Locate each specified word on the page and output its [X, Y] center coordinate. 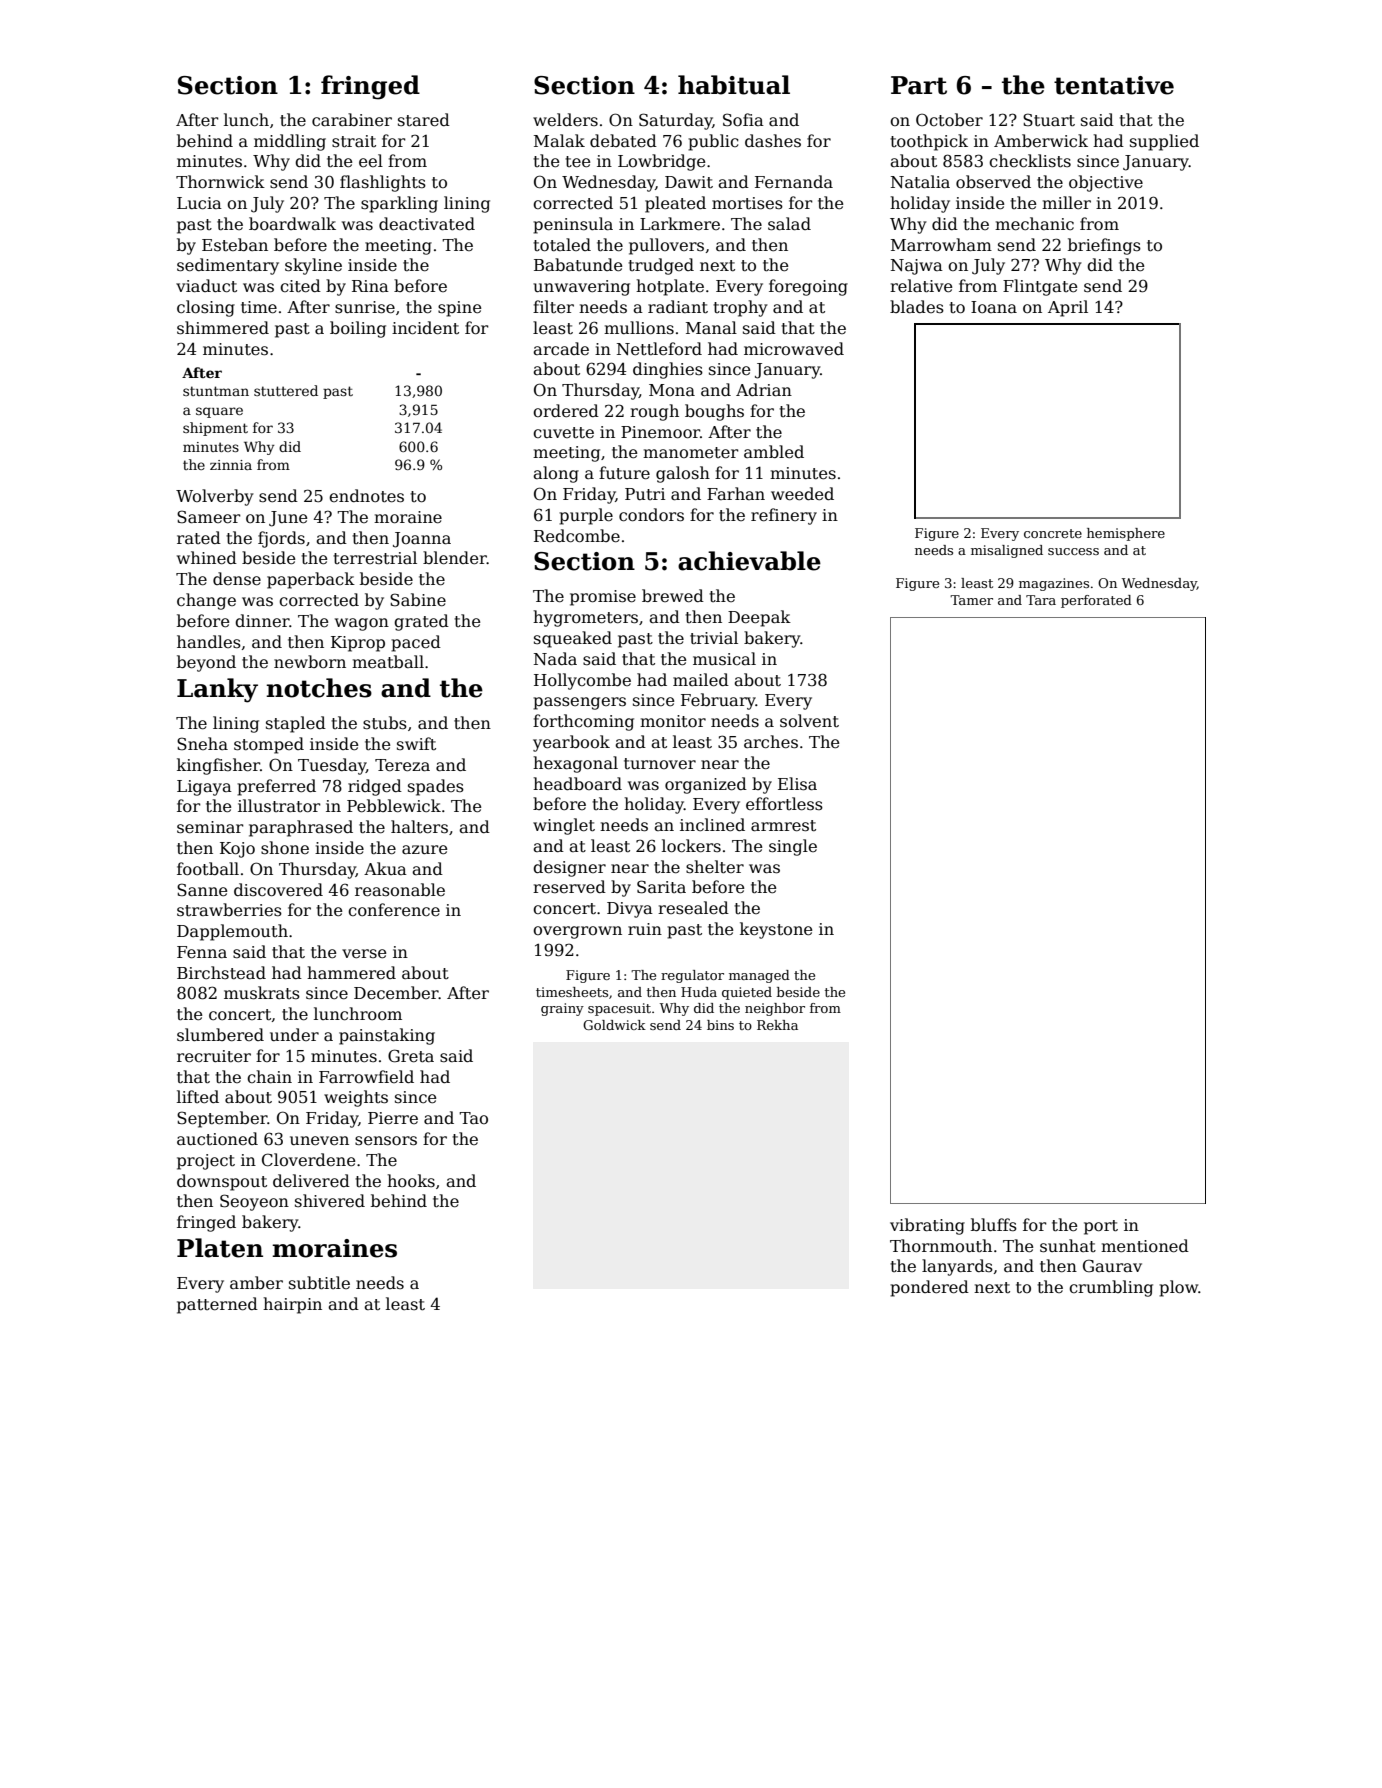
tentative [1114, 85]
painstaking [387, 1036]
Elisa [797, 784]
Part [919, 85]
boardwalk [292, 223]
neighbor [775, 1009]
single [793, 847]
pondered [929, 1288]
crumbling [1111, 1288]
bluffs [994, 1224]
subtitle [319, 1283]
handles [209, 641]
